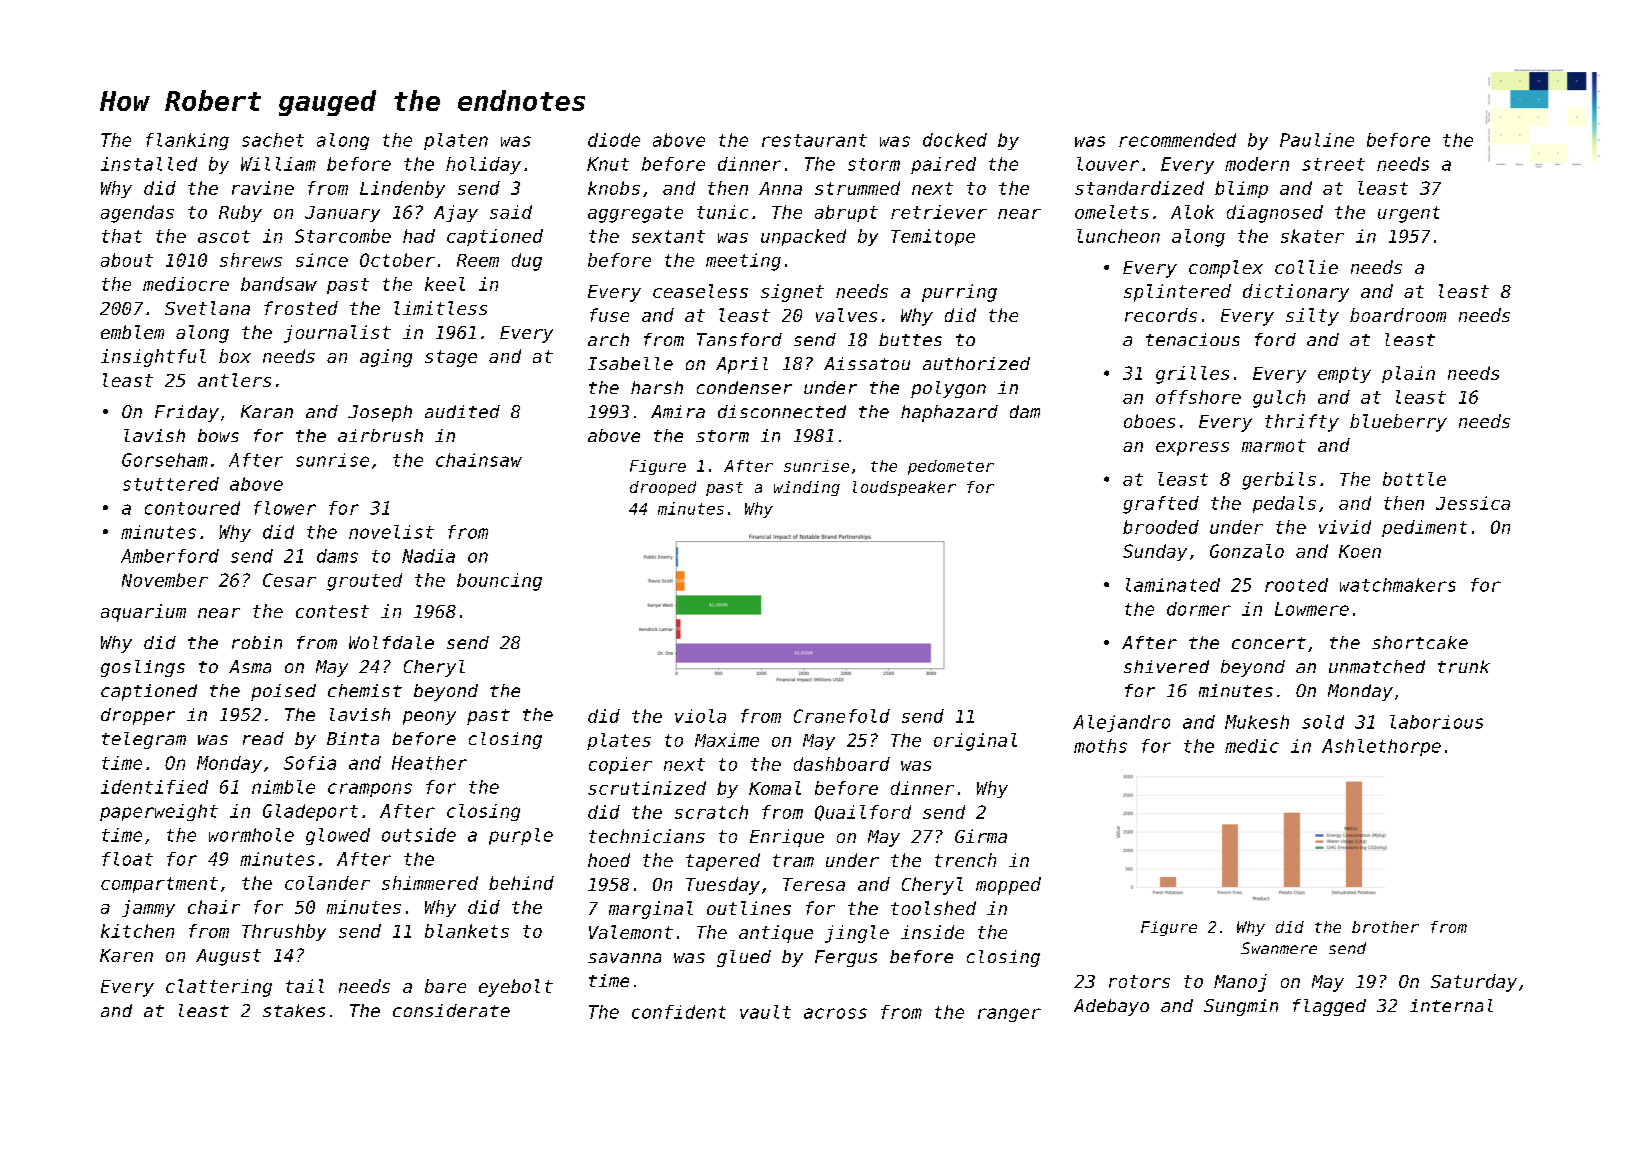 The width and height of the screenshot is (1633, 1155). What do you see at coordinates (1252, 746) in the screenshot?
I see `medic` at bounding box center [1252, 746].
